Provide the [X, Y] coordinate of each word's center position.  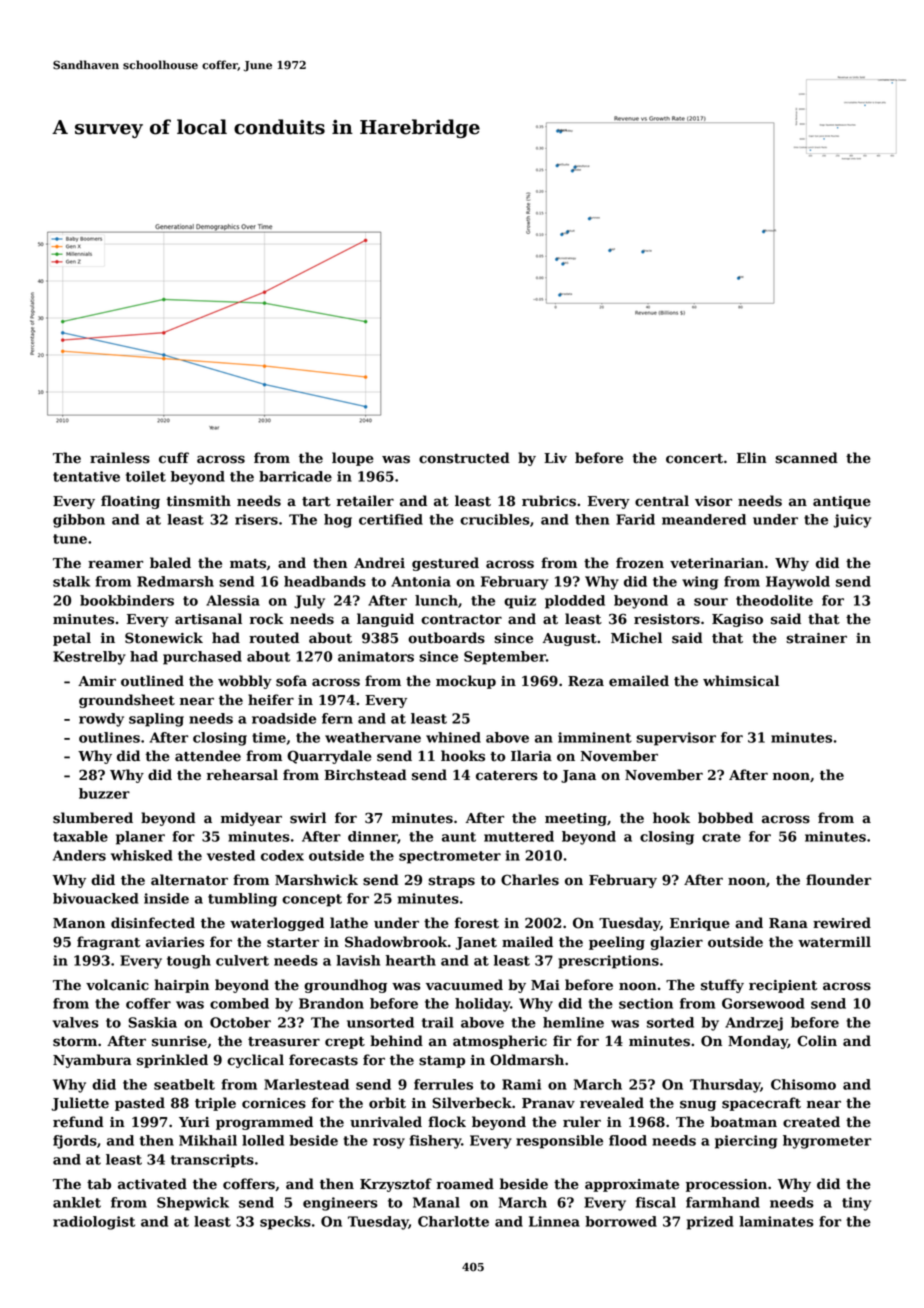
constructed [464, 458]
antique [842, 502]
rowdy [101, 720]
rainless [120, 458]
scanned [806, 458]
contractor [461, 620]
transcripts [212, 1161]
